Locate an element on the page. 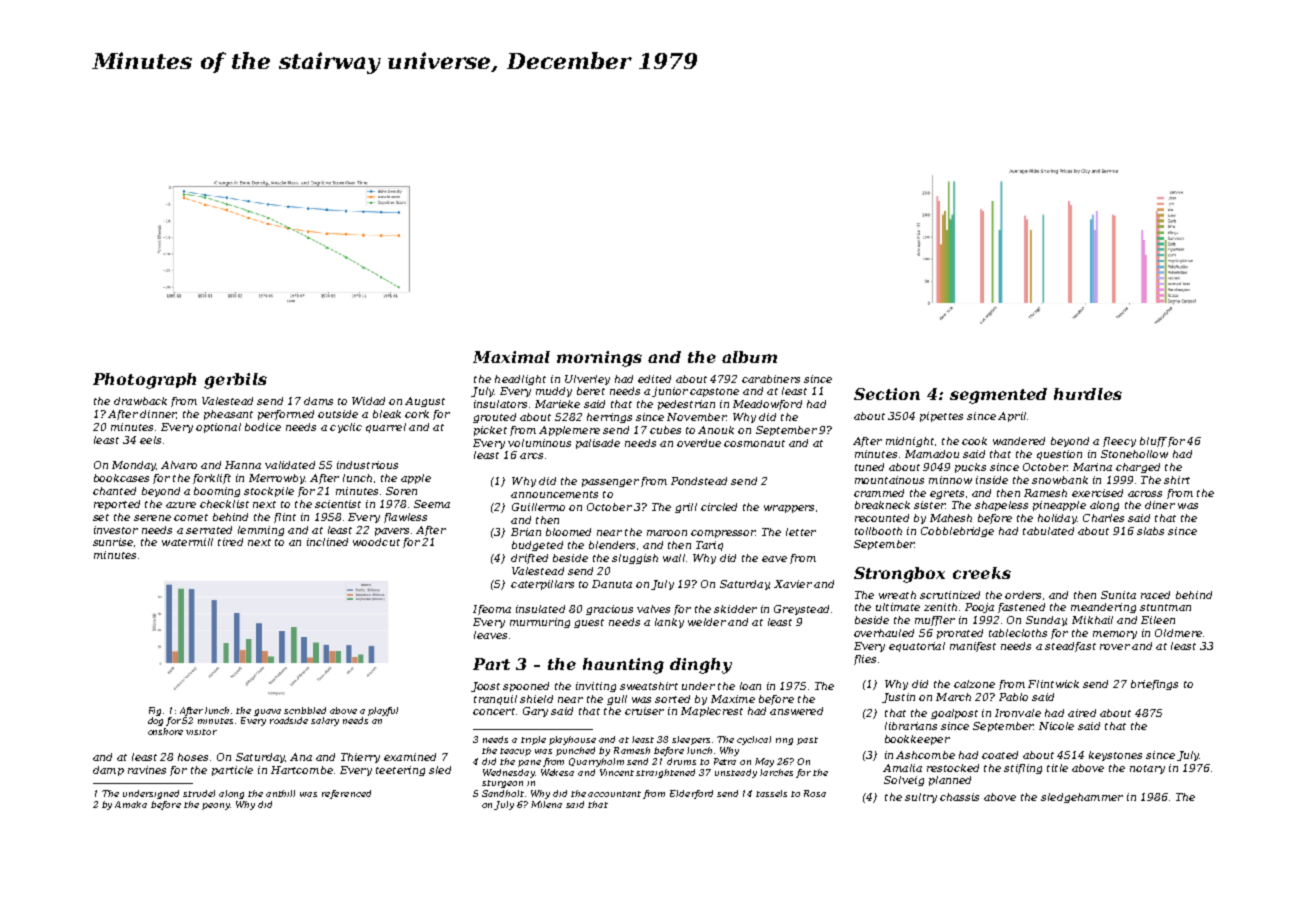  flies is located at coordinates (865, 660).
